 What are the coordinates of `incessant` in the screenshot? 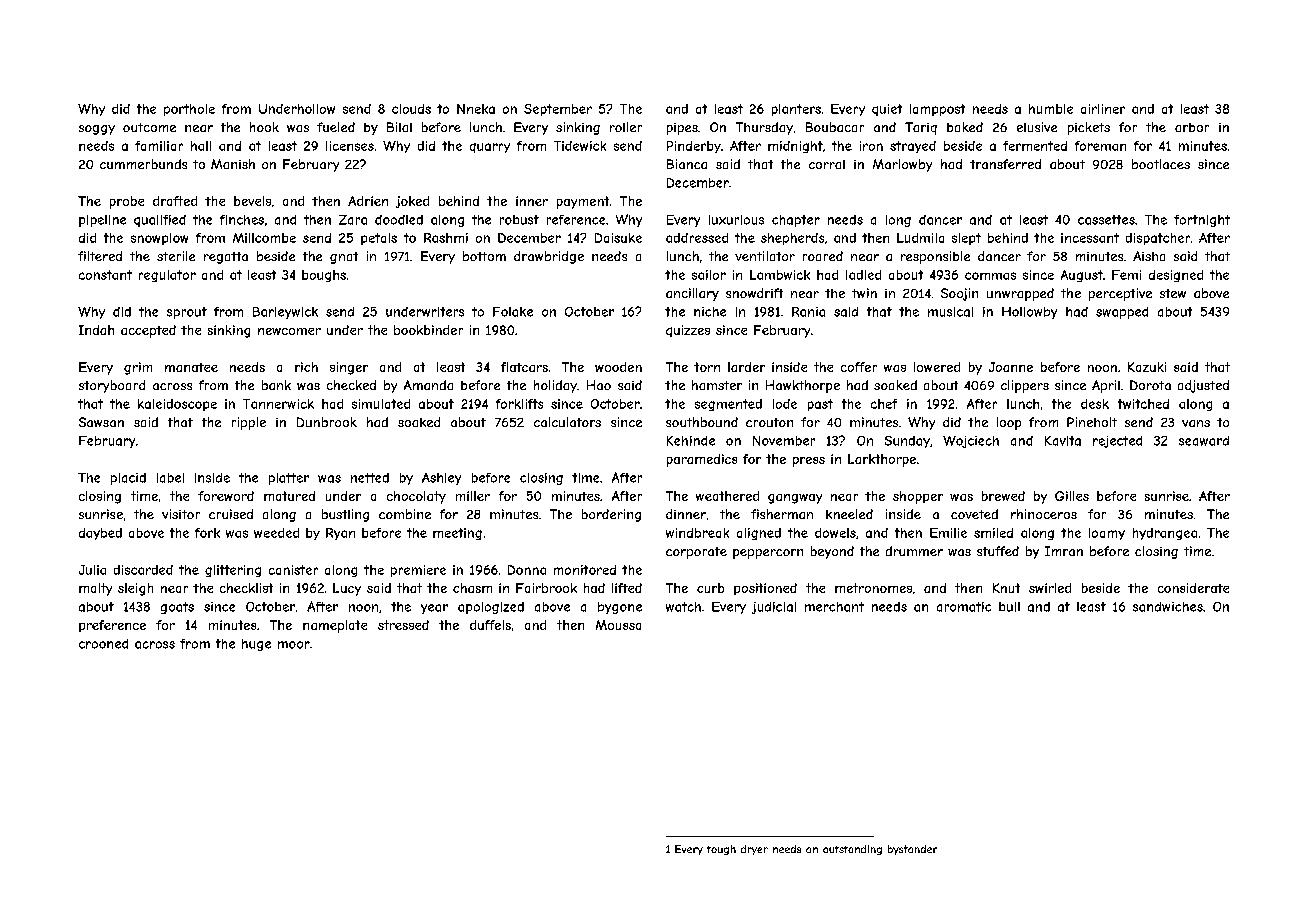 It's located at (1090, 238).
